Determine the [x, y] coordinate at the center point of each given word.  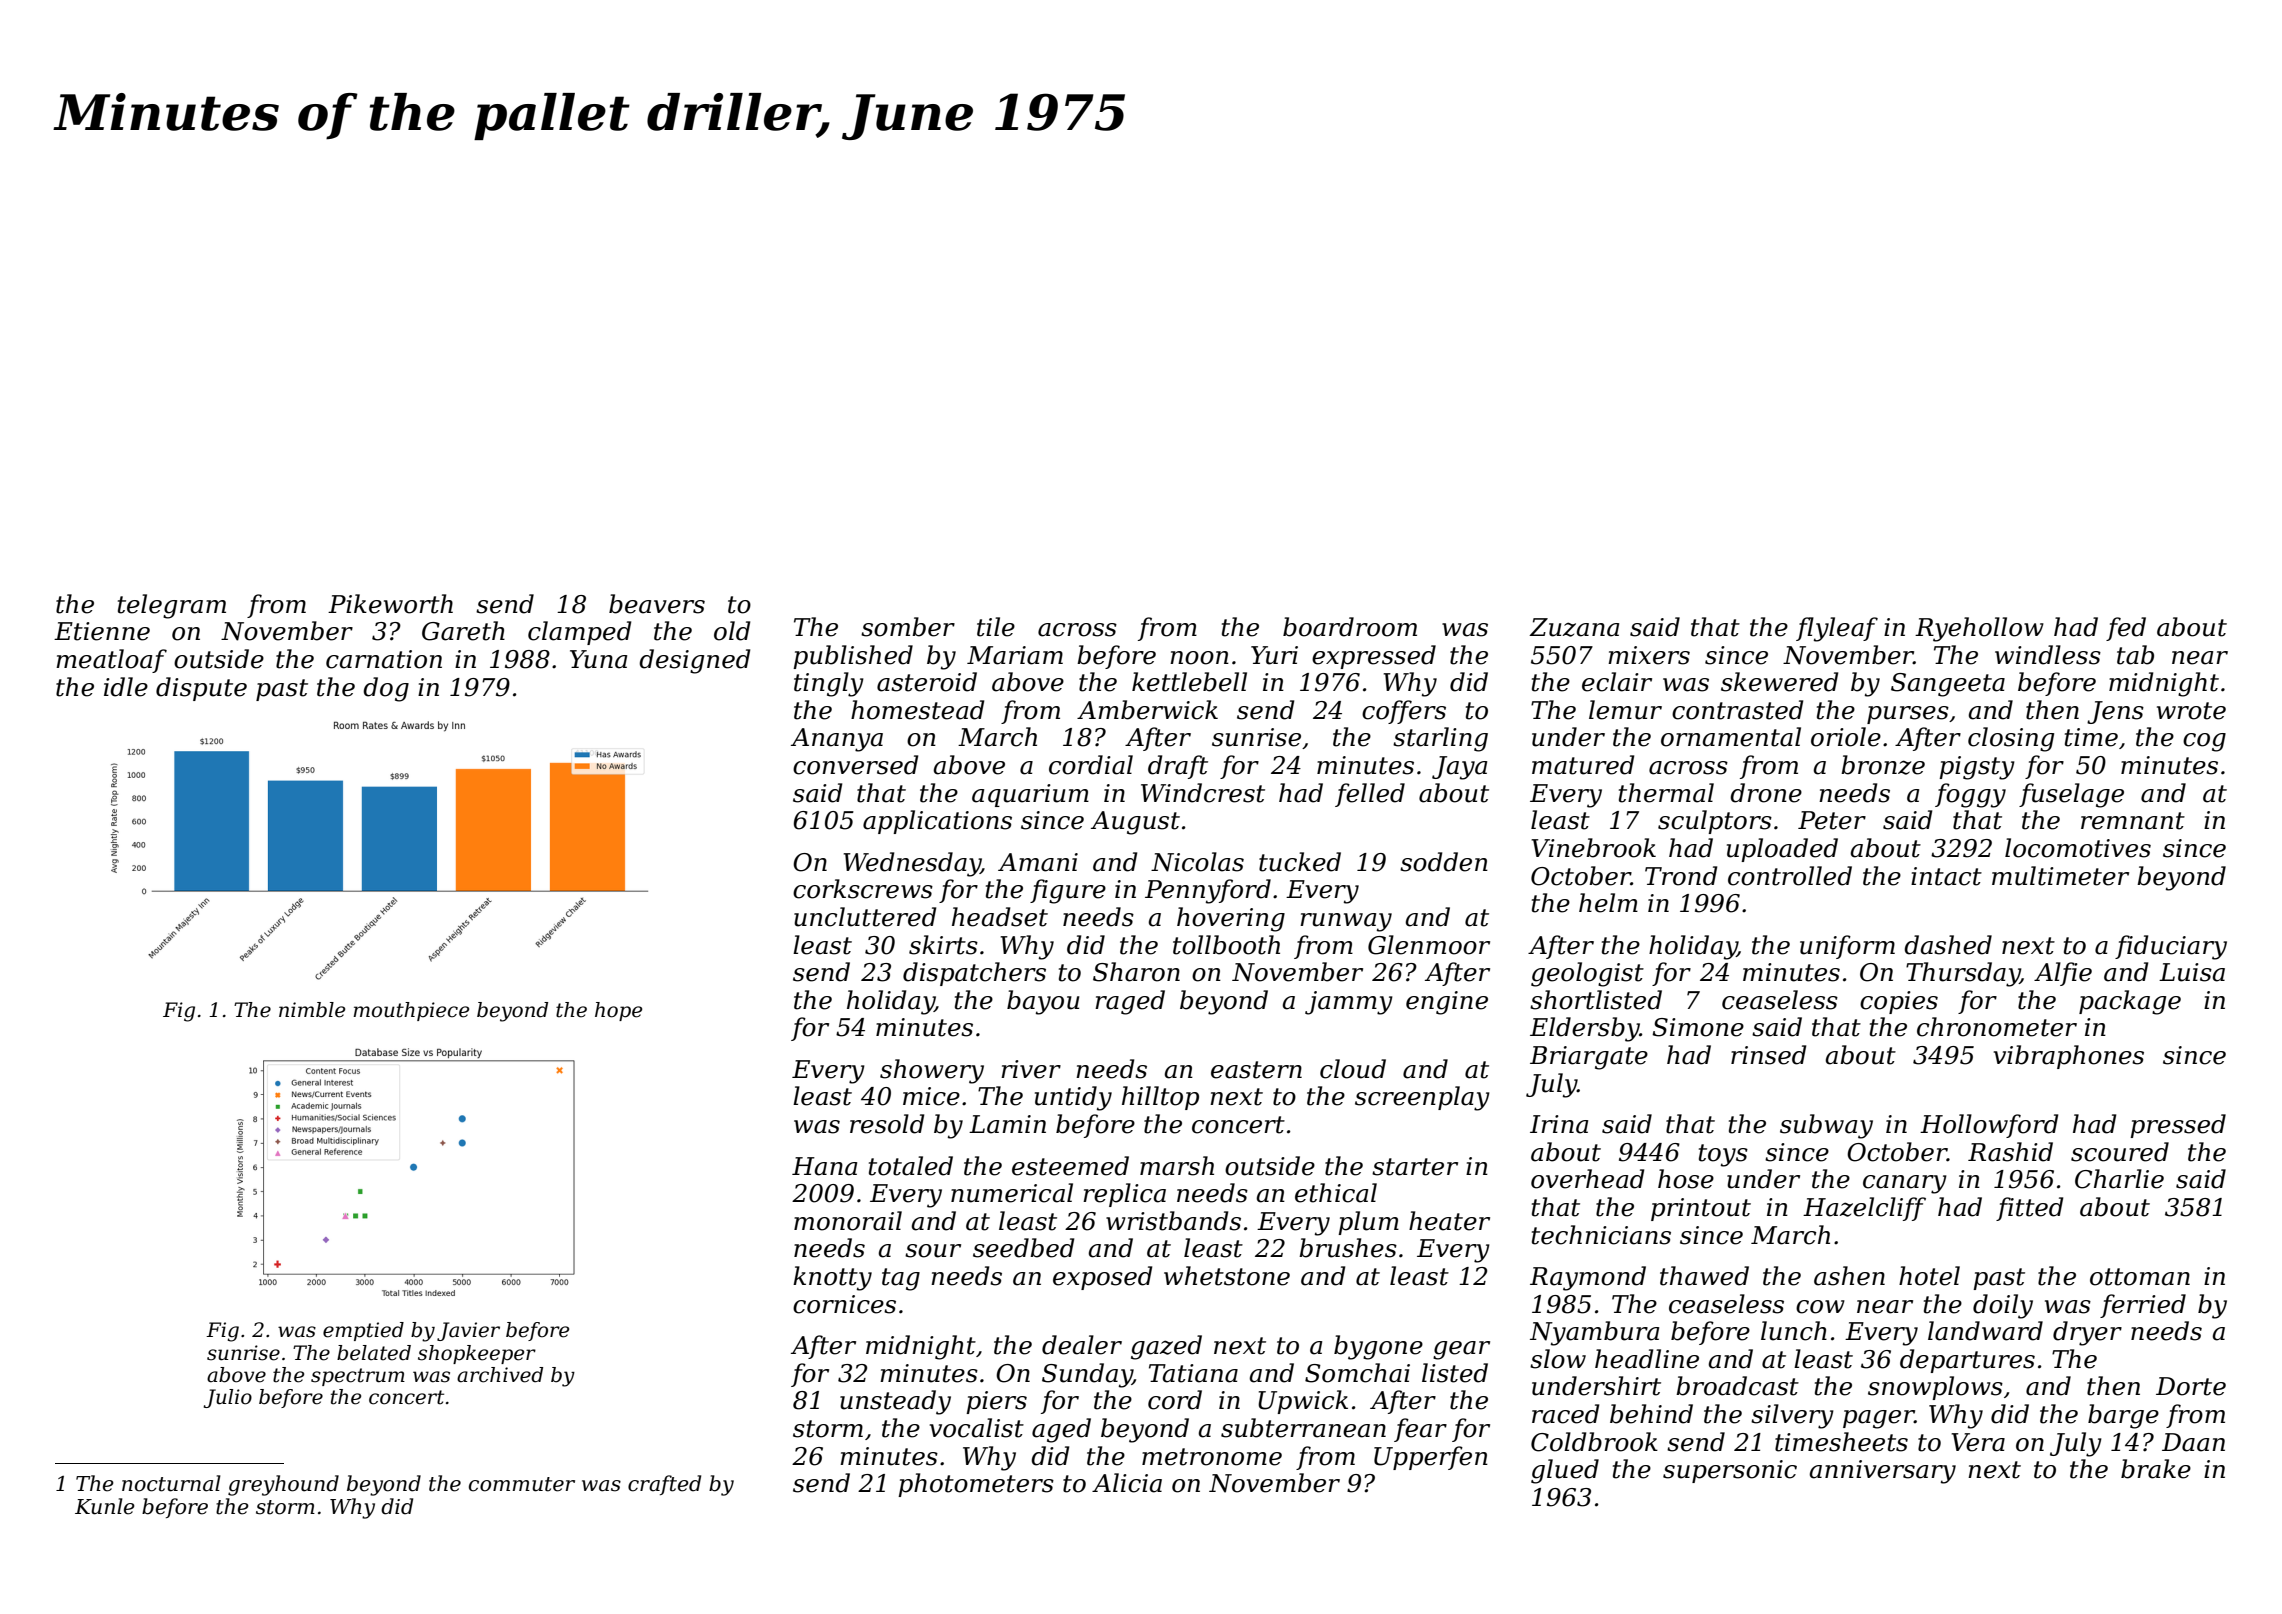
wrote [2191, 711]
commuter [522, 1484]
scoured [2120, 1152]
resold [887, 1124]
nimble [312, 1010]
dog [386, 689]
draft [1178, 767]
